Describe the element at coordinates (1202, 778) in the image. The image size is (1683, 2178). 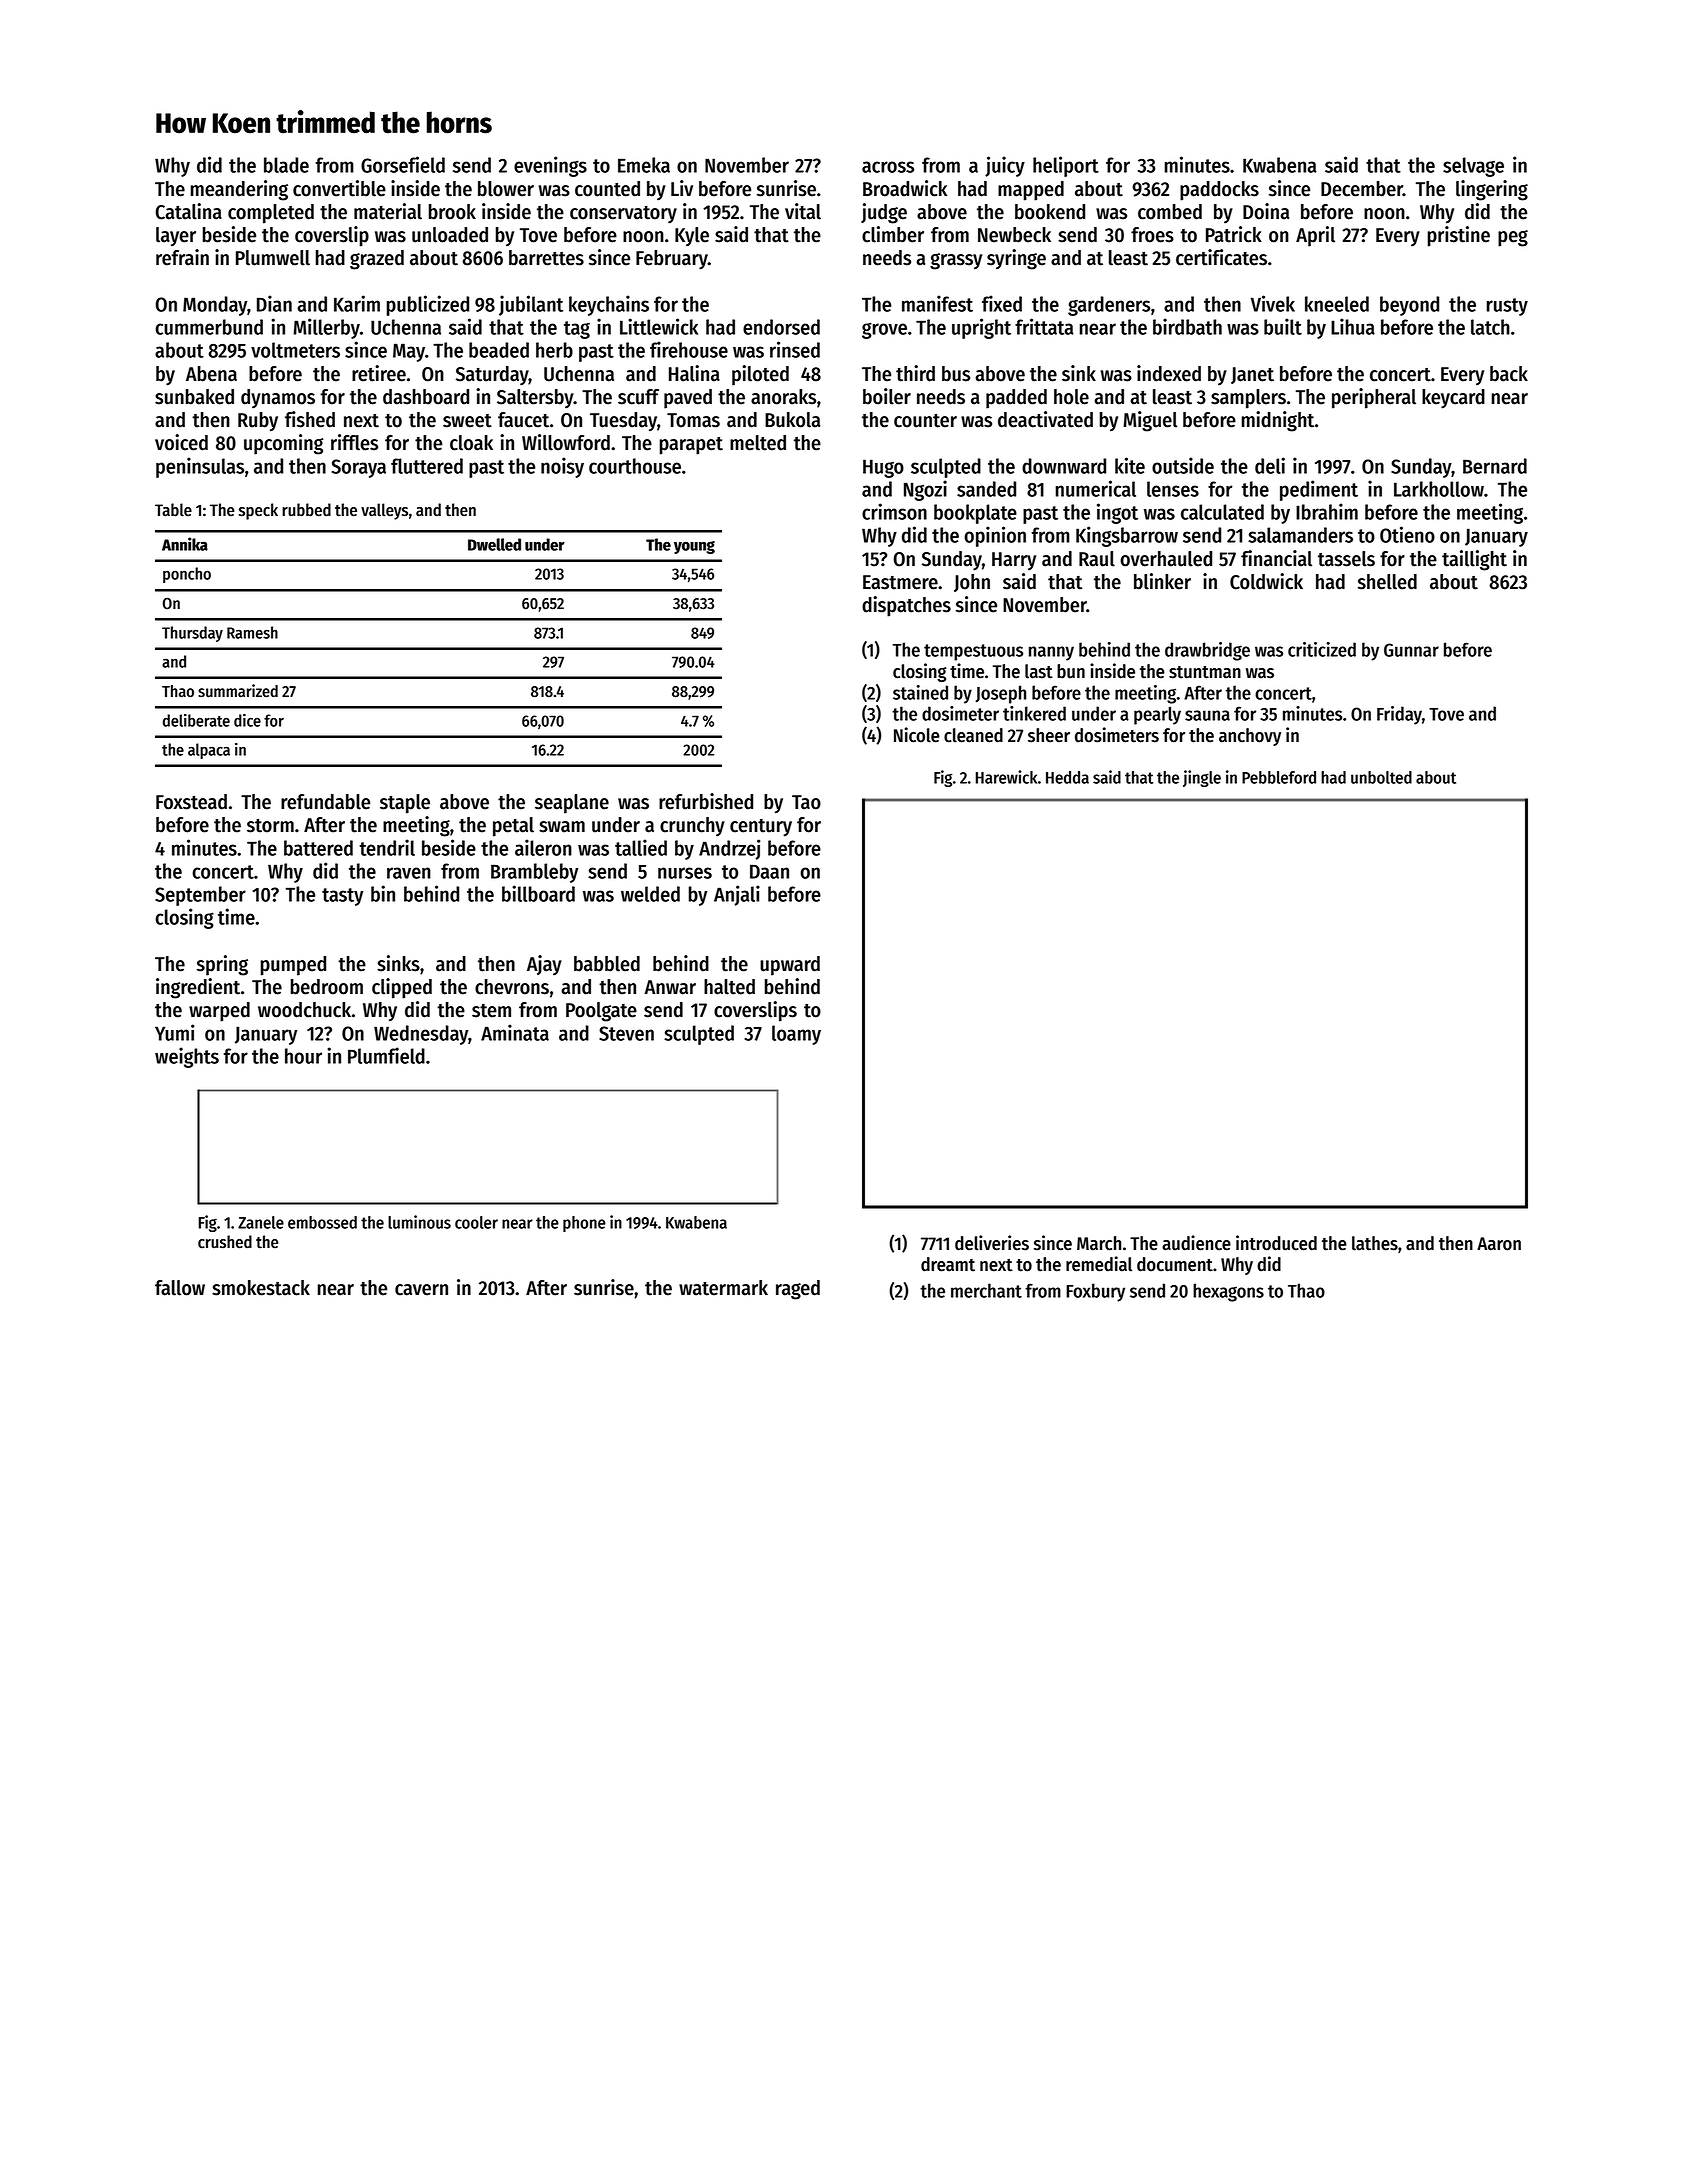
I see `jingle` at that location.
